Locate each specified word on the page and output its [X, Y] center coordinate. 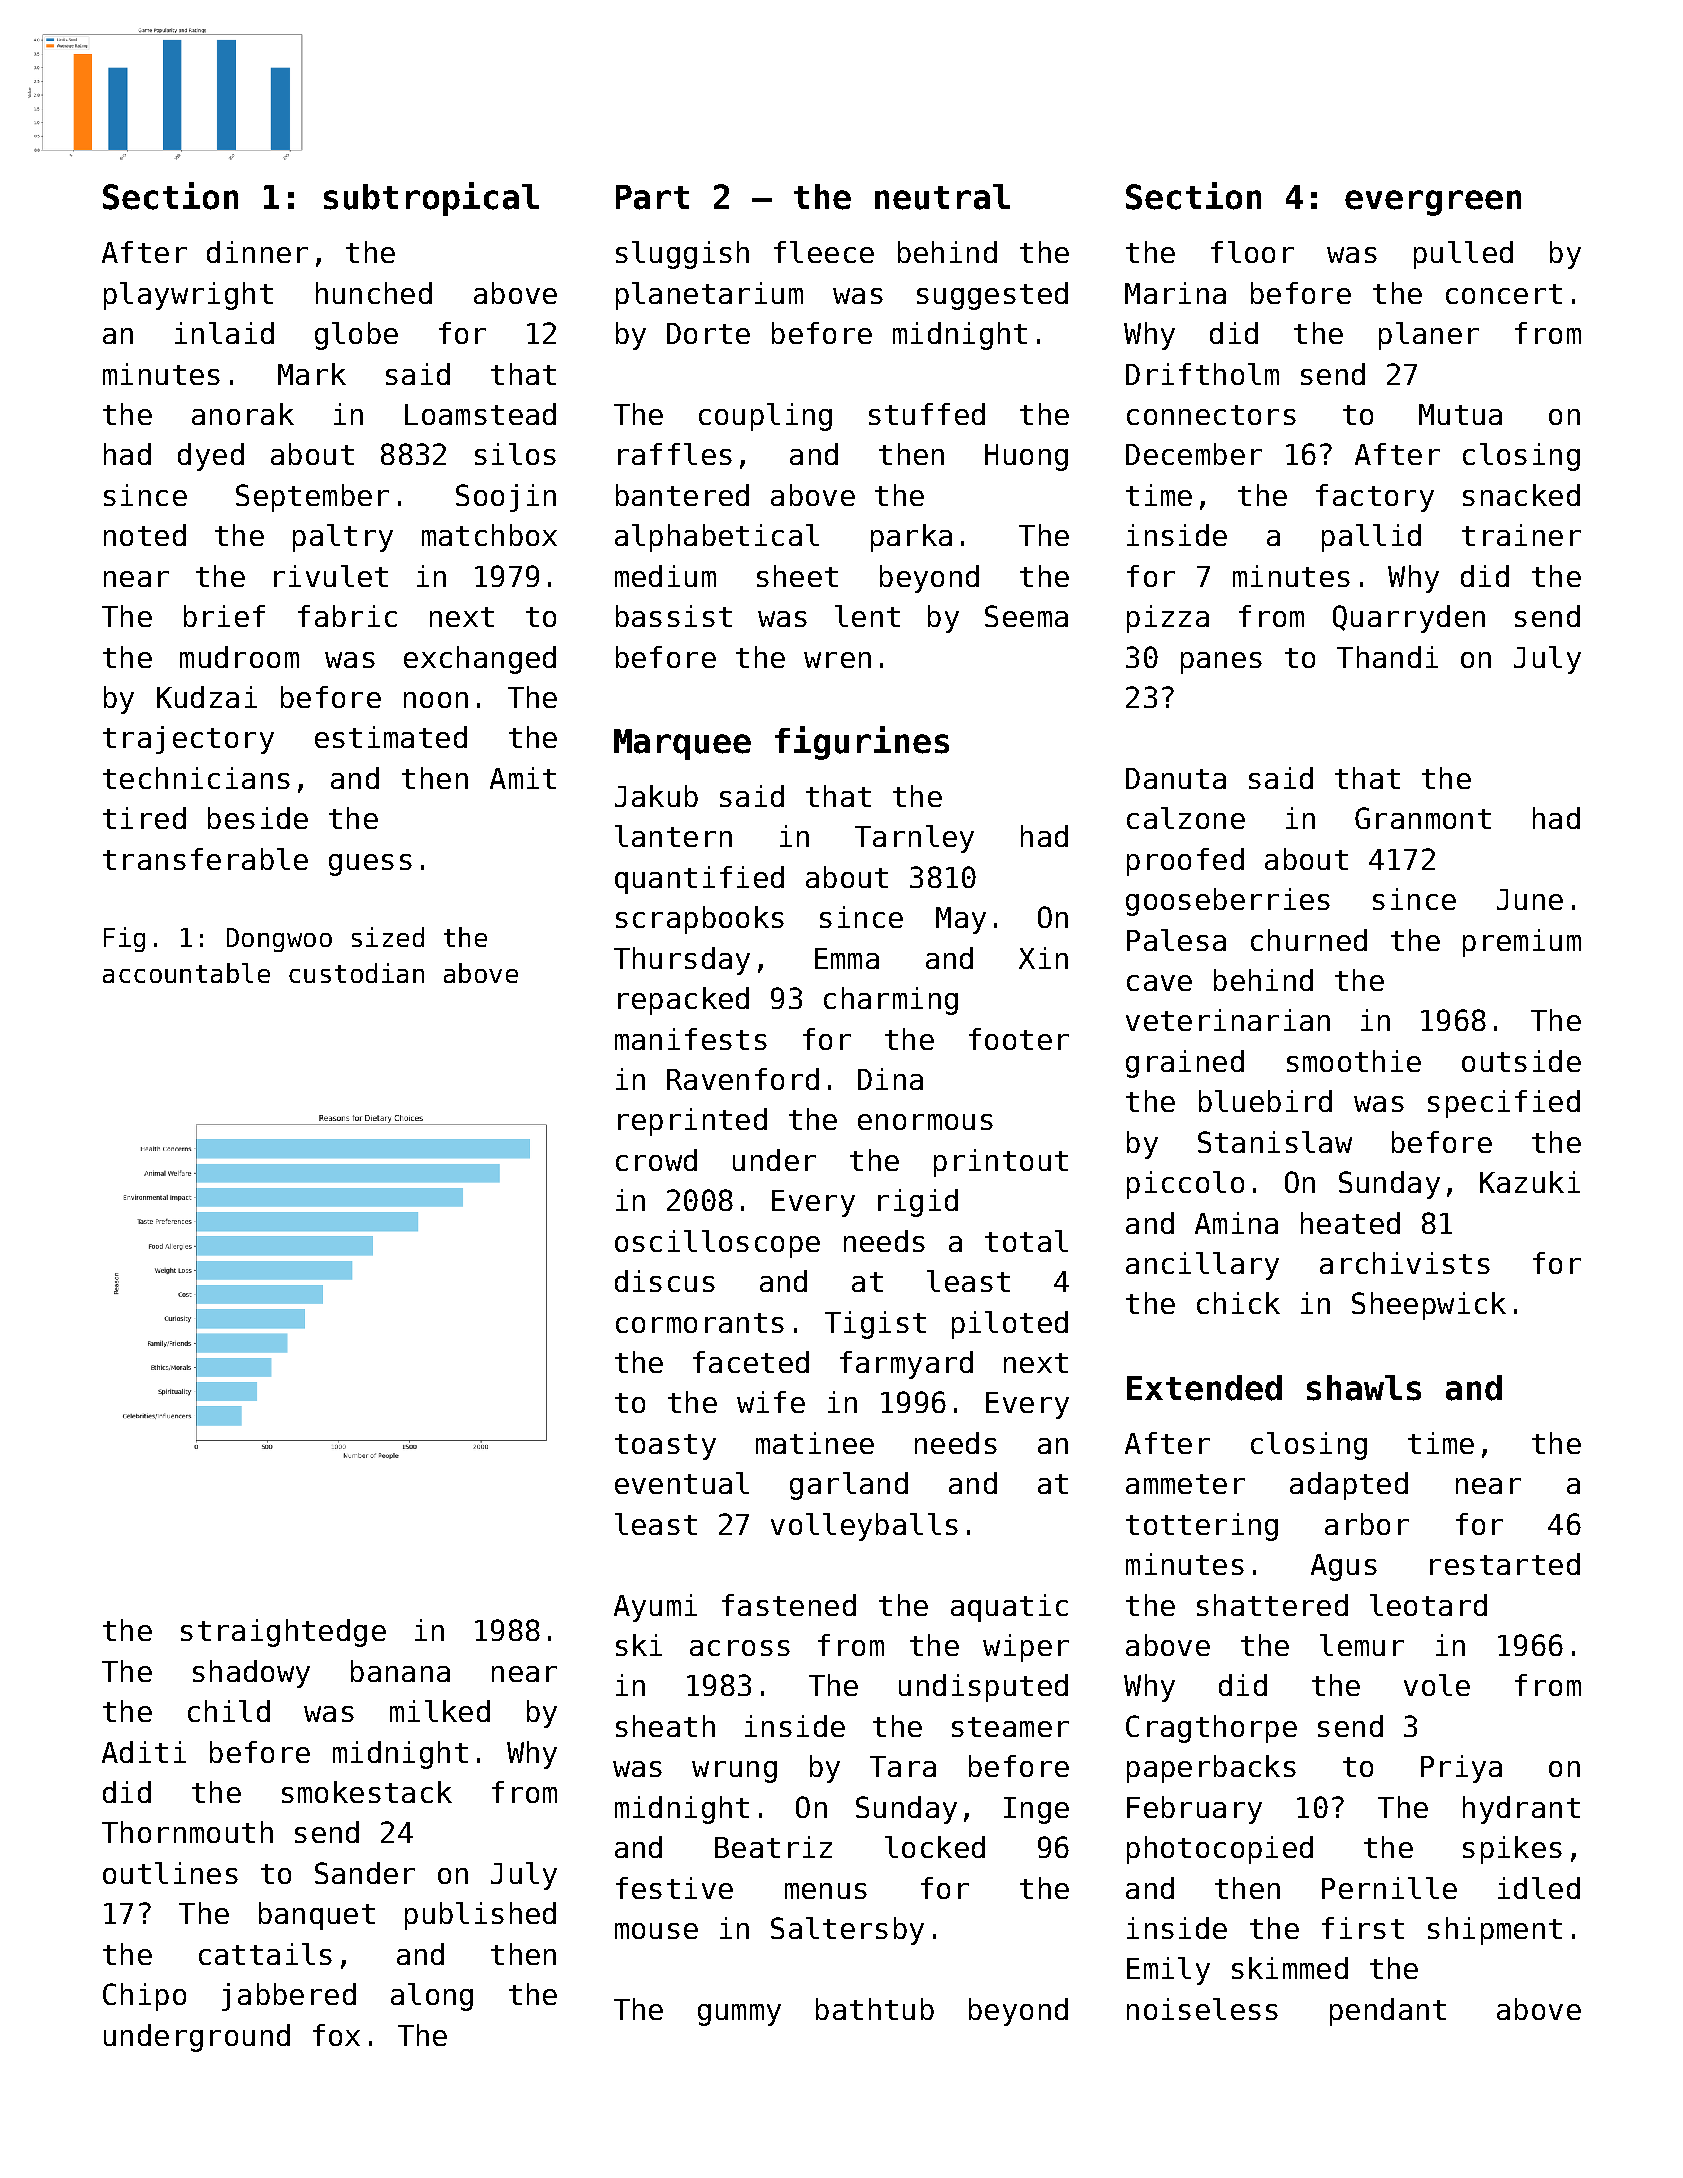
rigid [918, 1203]
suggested [992, 296]
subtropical [431, 199]
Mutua [1460, 414]
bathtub [875, 2009]
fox [336, 2035]
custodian [356, 973]
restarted [1505, 1564]
